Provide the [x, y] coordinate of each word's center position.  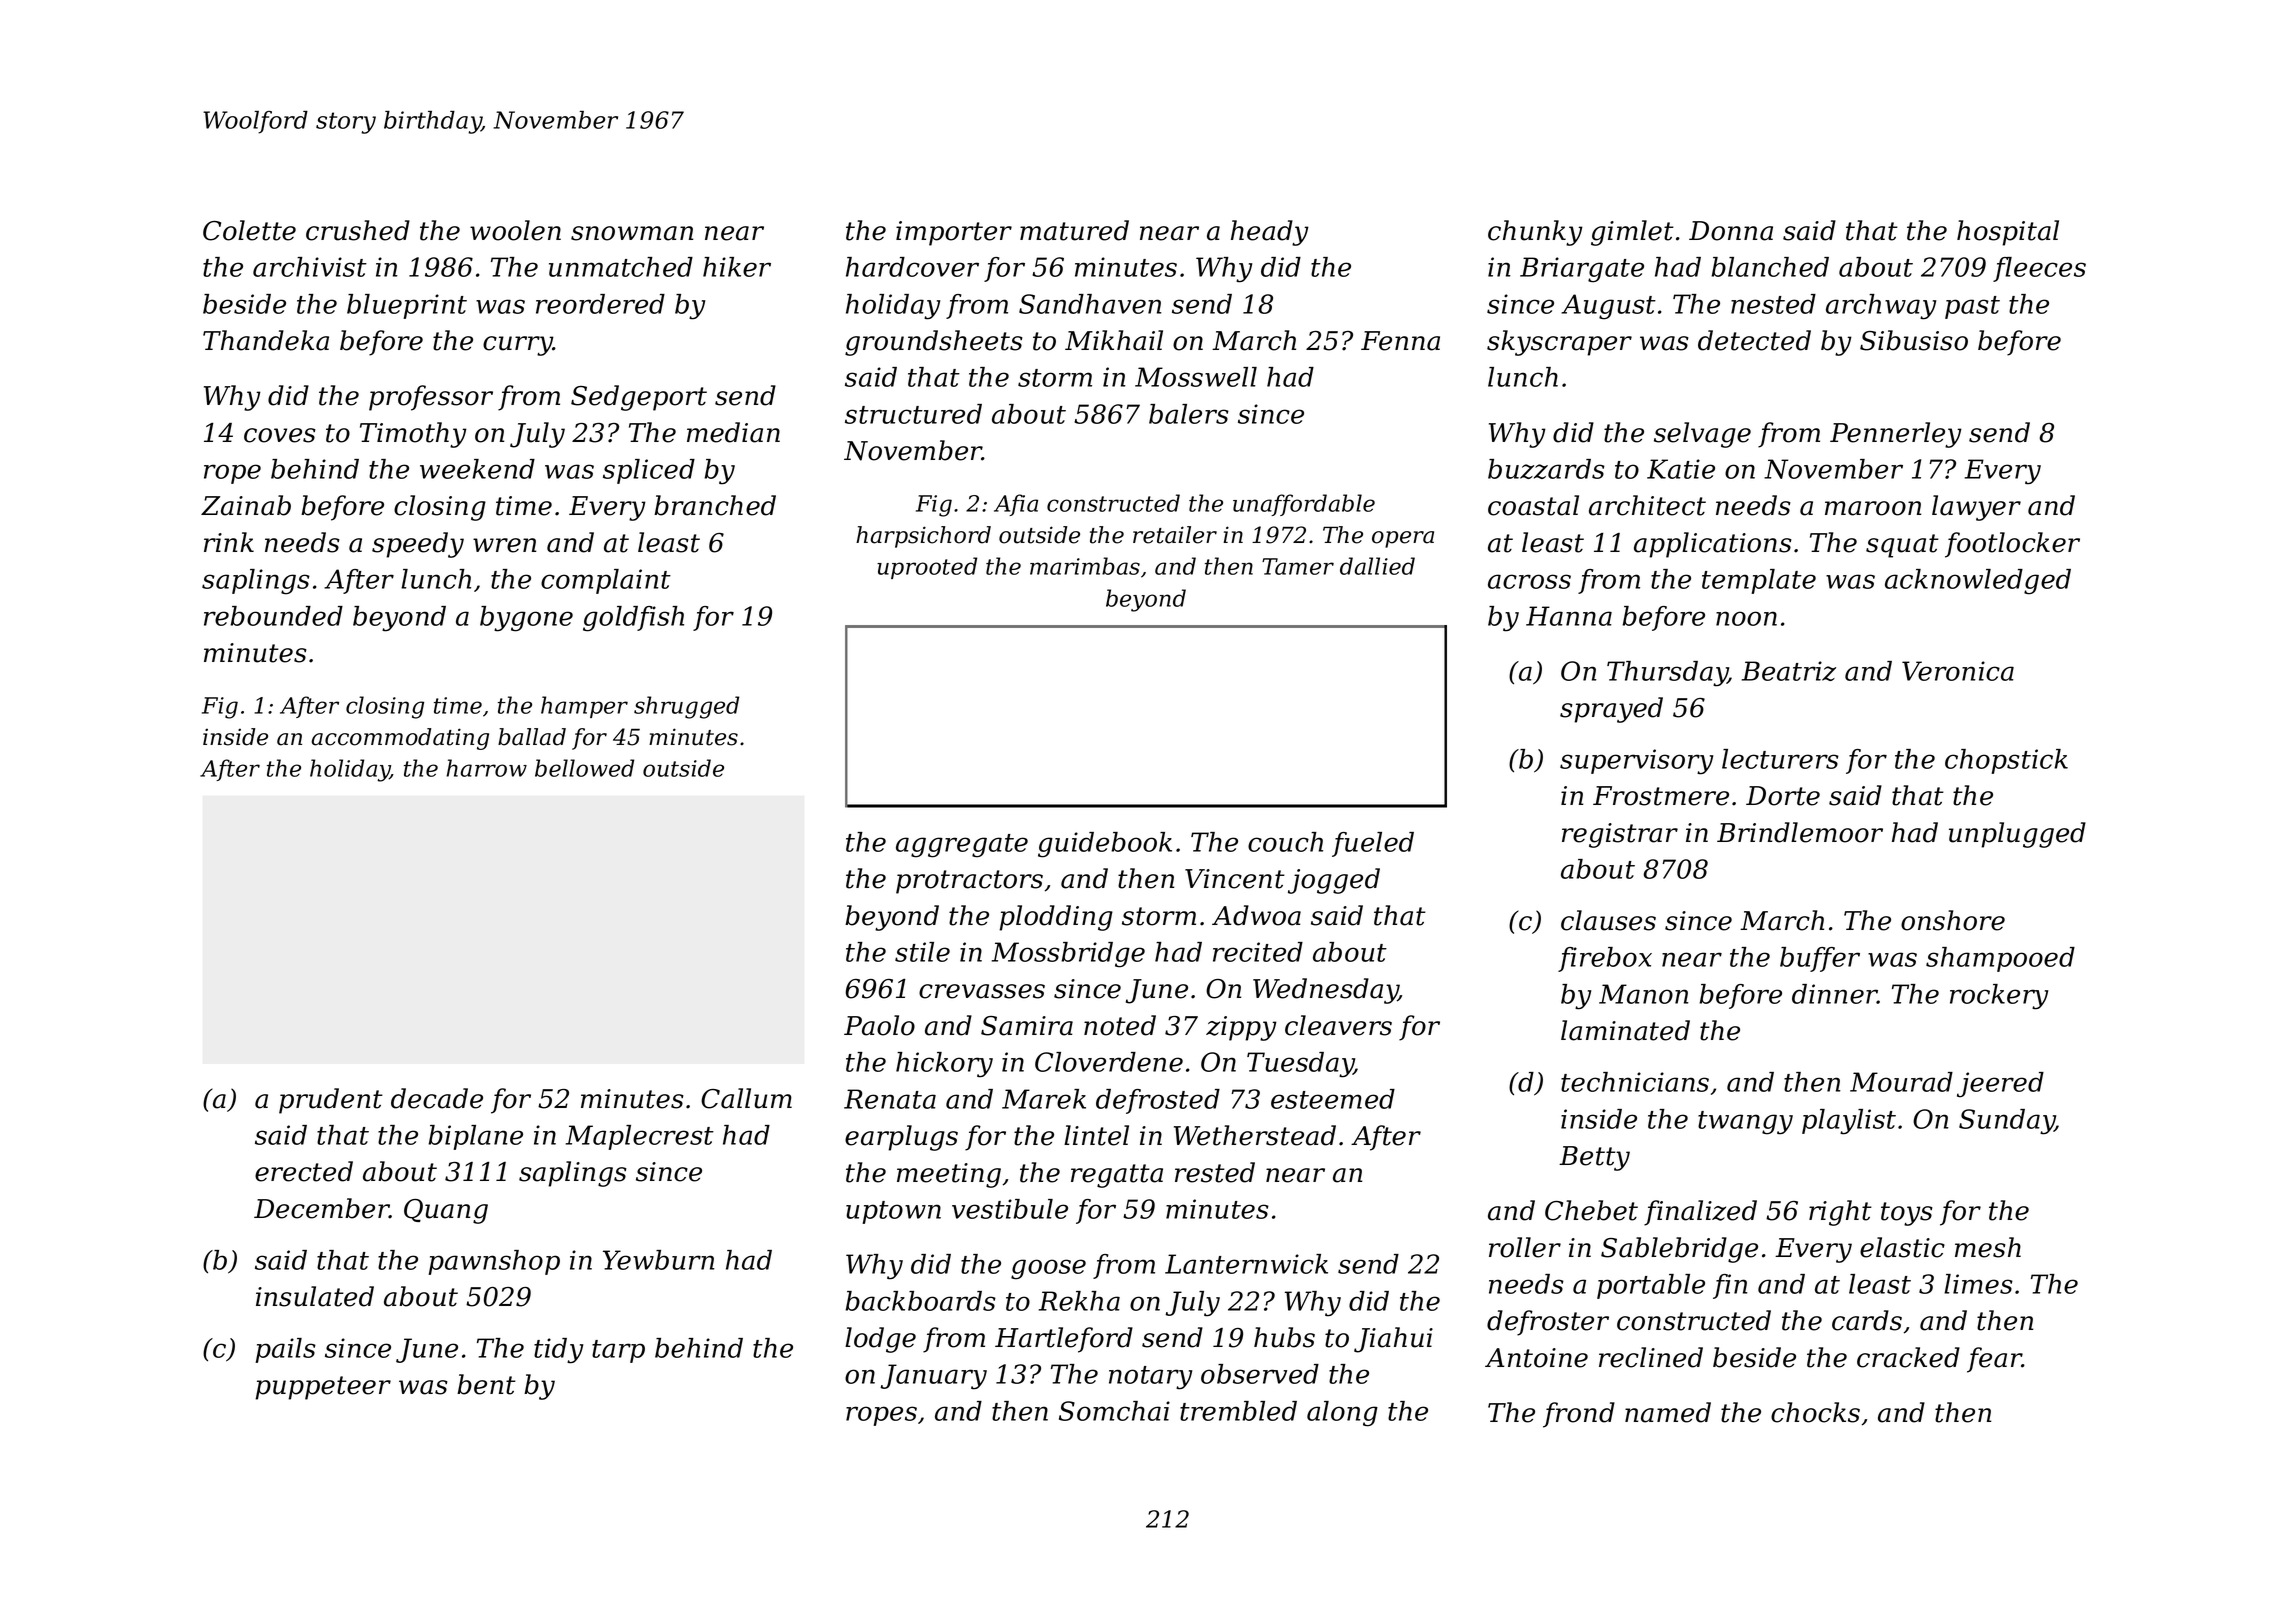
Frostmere [1661, 796]
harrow [486, 768]
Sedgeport [639, 398]
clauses [1608, 920]
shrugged [686, 707]
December [322, 1208]
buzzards [1546, 469]
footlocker [2012, 545]
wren [504, 545]
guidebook [1105, 845]
